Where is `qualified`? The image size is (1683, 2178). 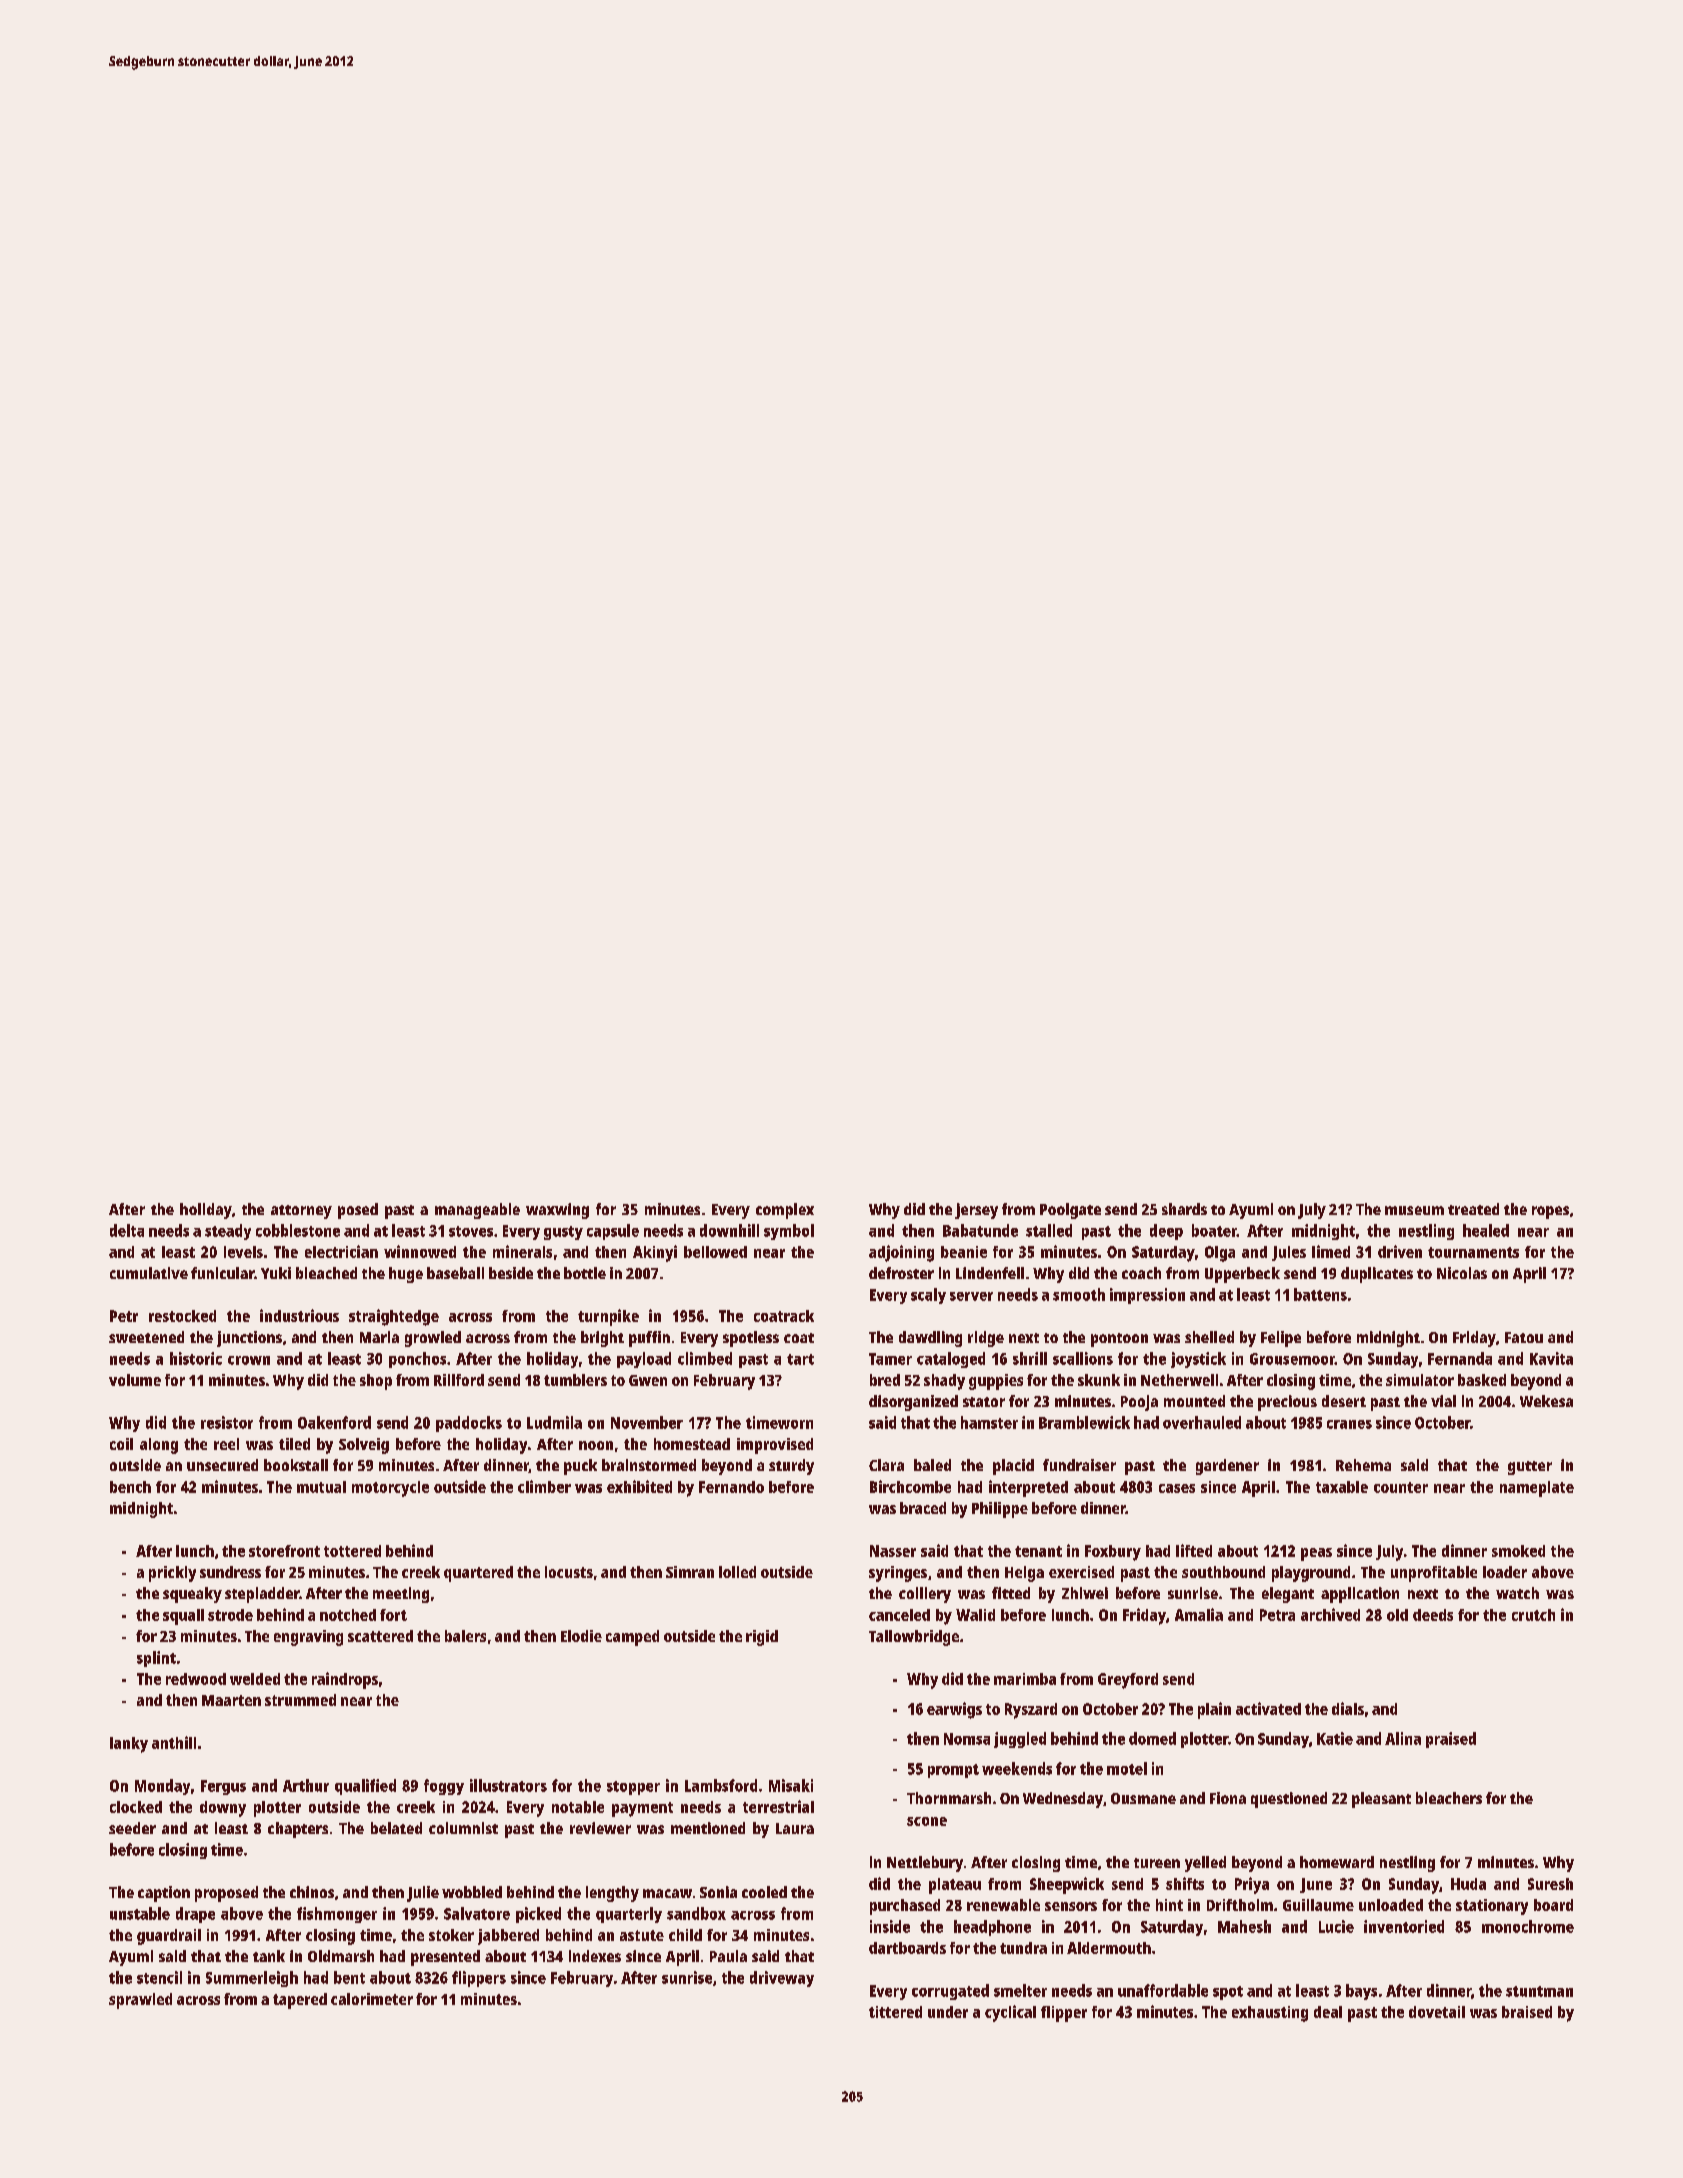
qualified is located at coordinates (365, 1787).
